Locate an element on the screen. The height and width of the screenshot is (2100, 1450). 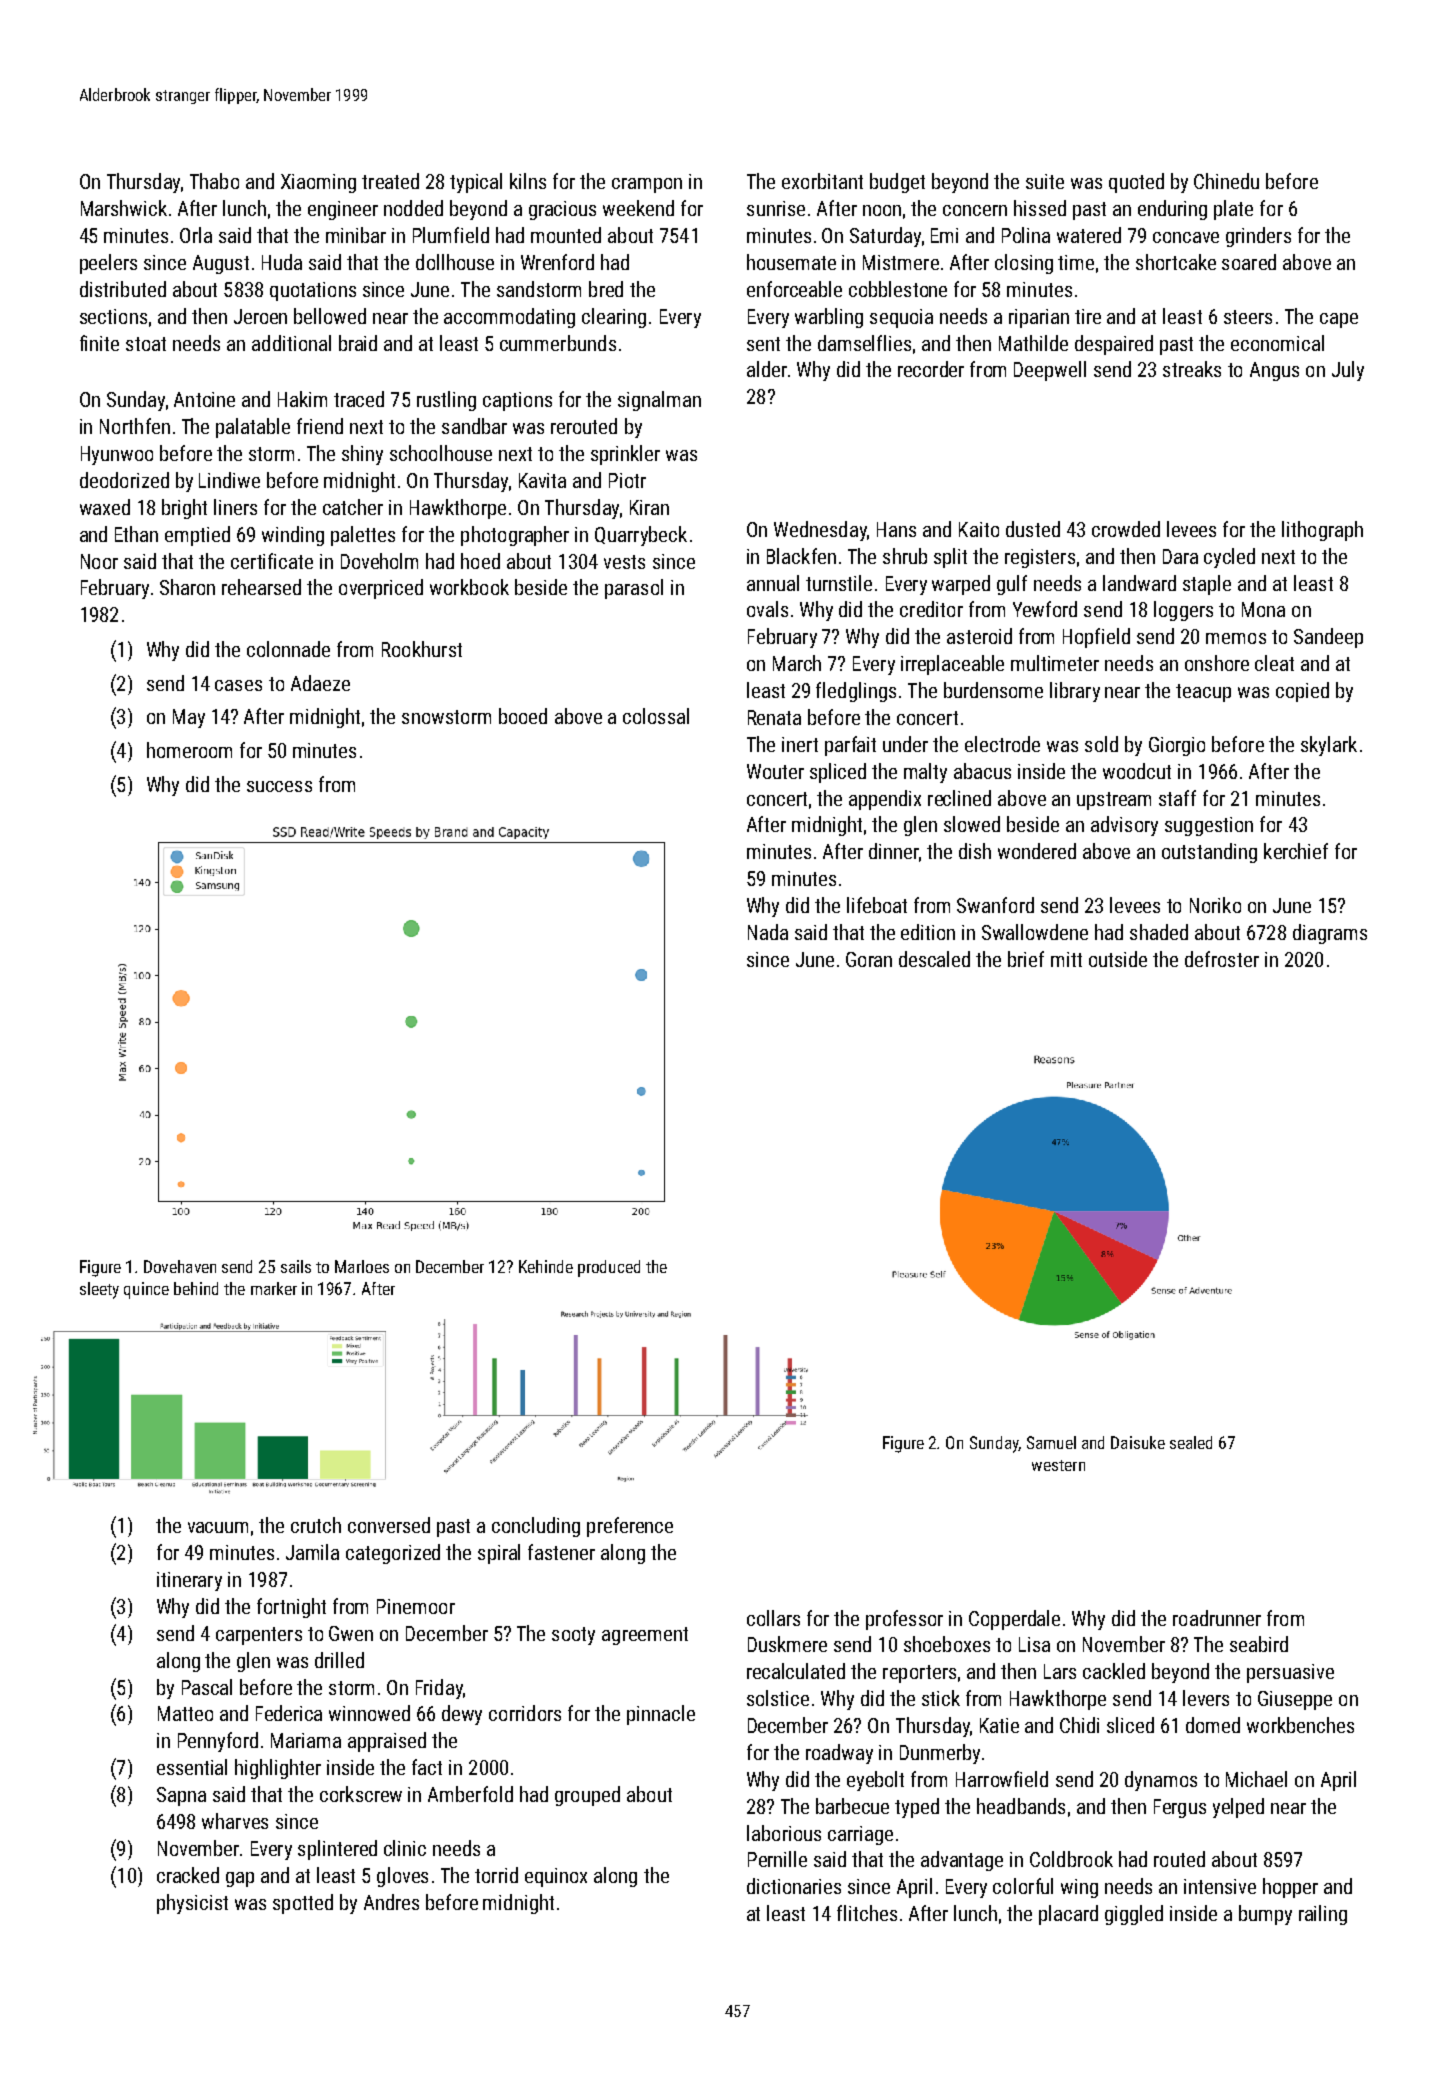
Wouter is located at coordinates (775, 771).
